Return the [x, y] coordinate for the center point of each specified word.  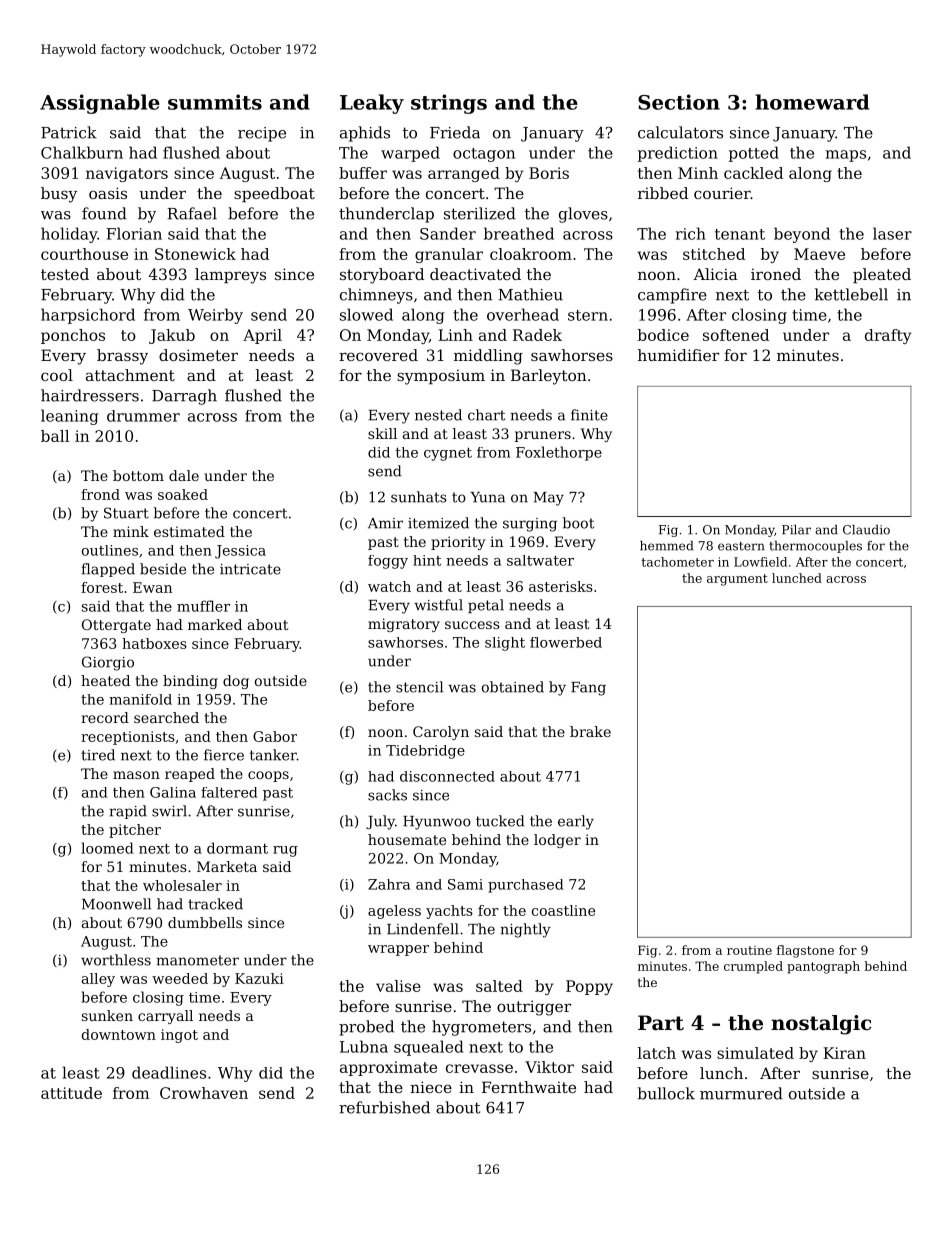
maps [845, 156]
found [104, 213]
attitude [71, 1093]
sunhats [419, 497]
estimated [189, 531]
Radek [537, 335]
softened [736, 335]
